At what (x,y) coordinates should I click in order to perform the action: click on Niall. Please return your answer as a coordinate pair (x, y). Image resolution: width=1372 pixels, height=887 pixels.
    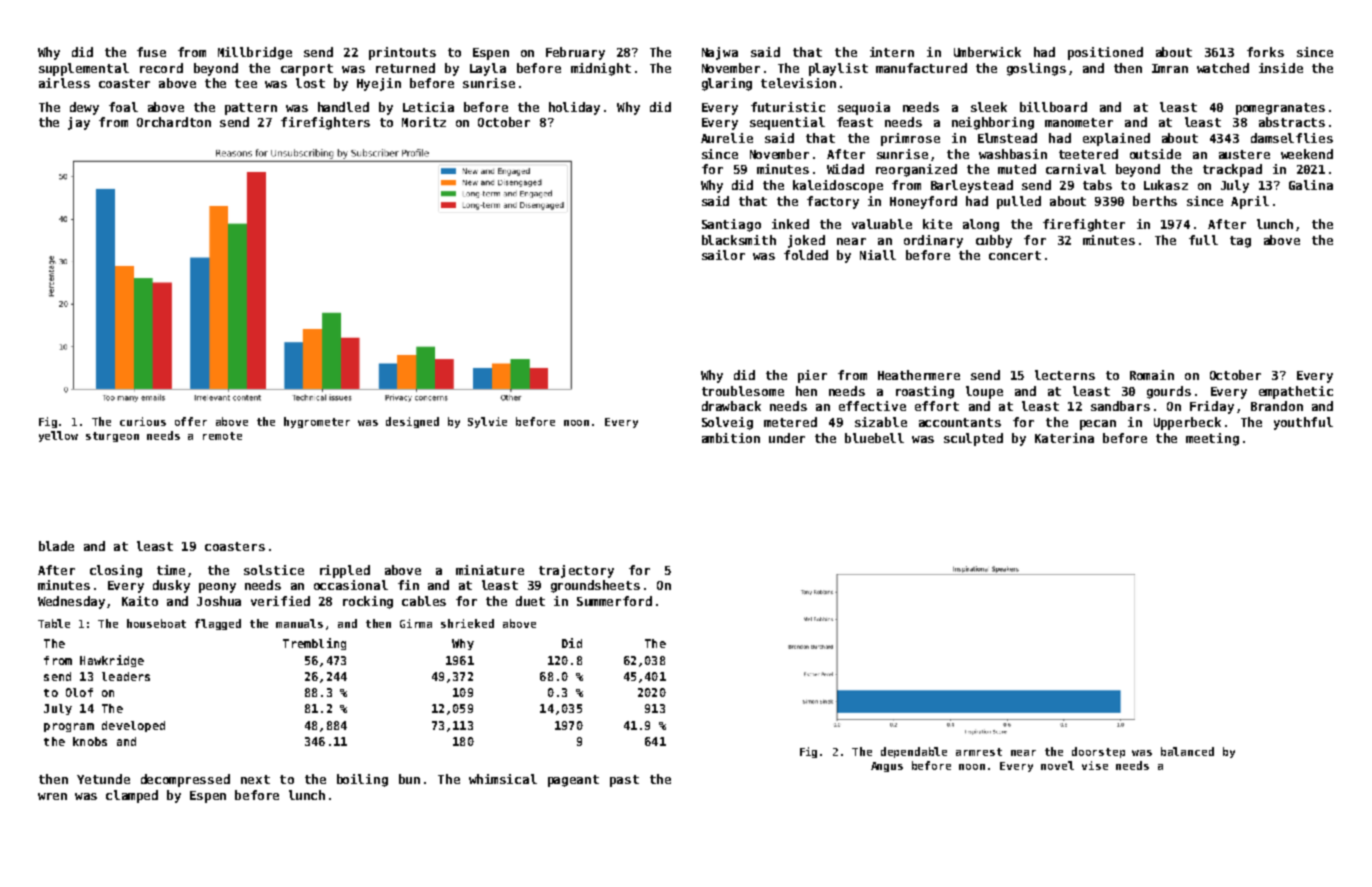
    Looking at the image, I should click on (878, 255).
